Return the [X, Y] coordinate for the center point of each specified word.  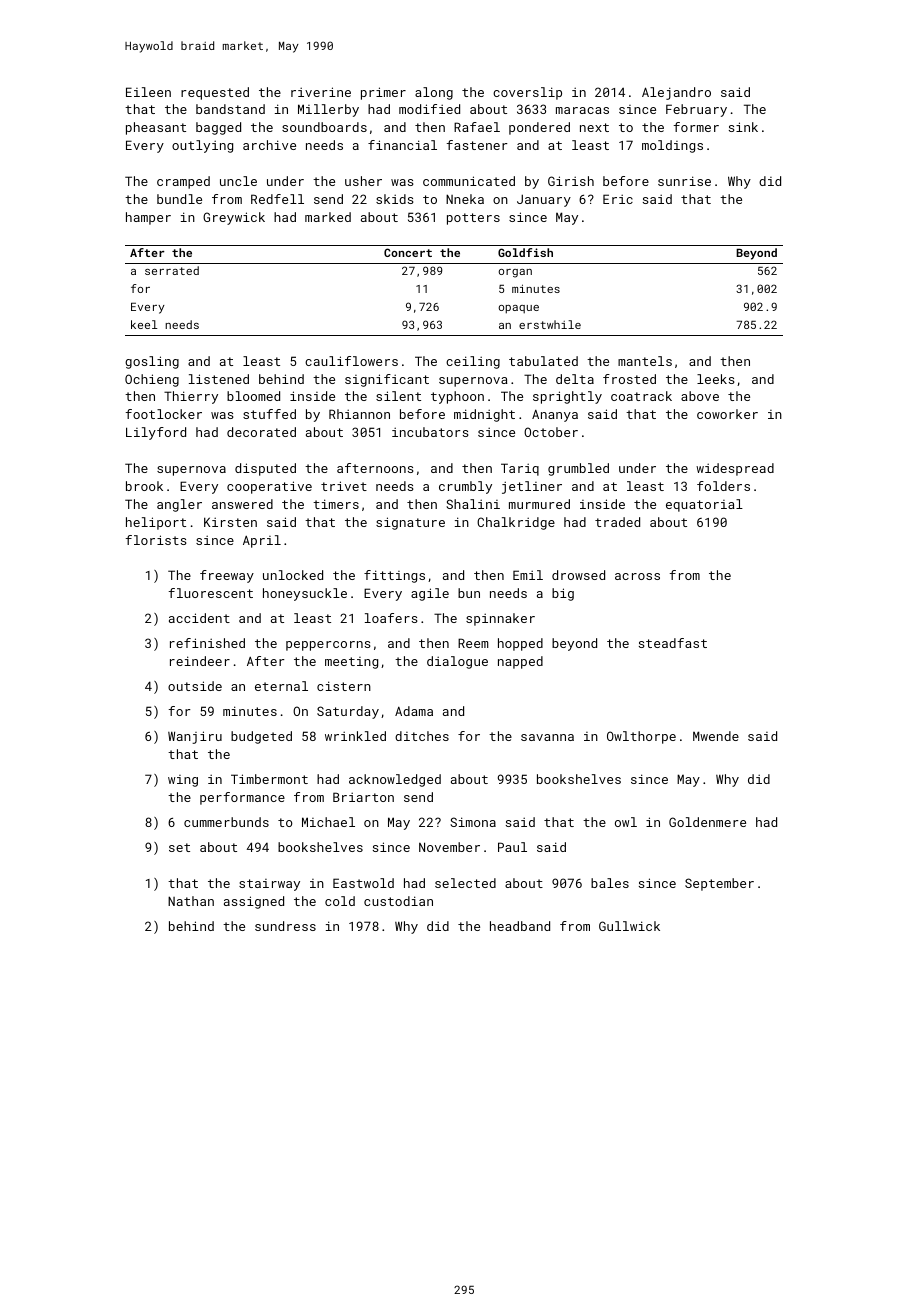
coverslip [527, 93]
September [719, 884]
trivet [344, 486]
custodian [398, 901]
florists [156, 540]
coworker [727, 414]
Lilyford [156, 433]
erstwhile [550, 324]
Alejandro [676, 93]
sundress [285, 926]
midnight [484, 415]
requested [215, 93]
